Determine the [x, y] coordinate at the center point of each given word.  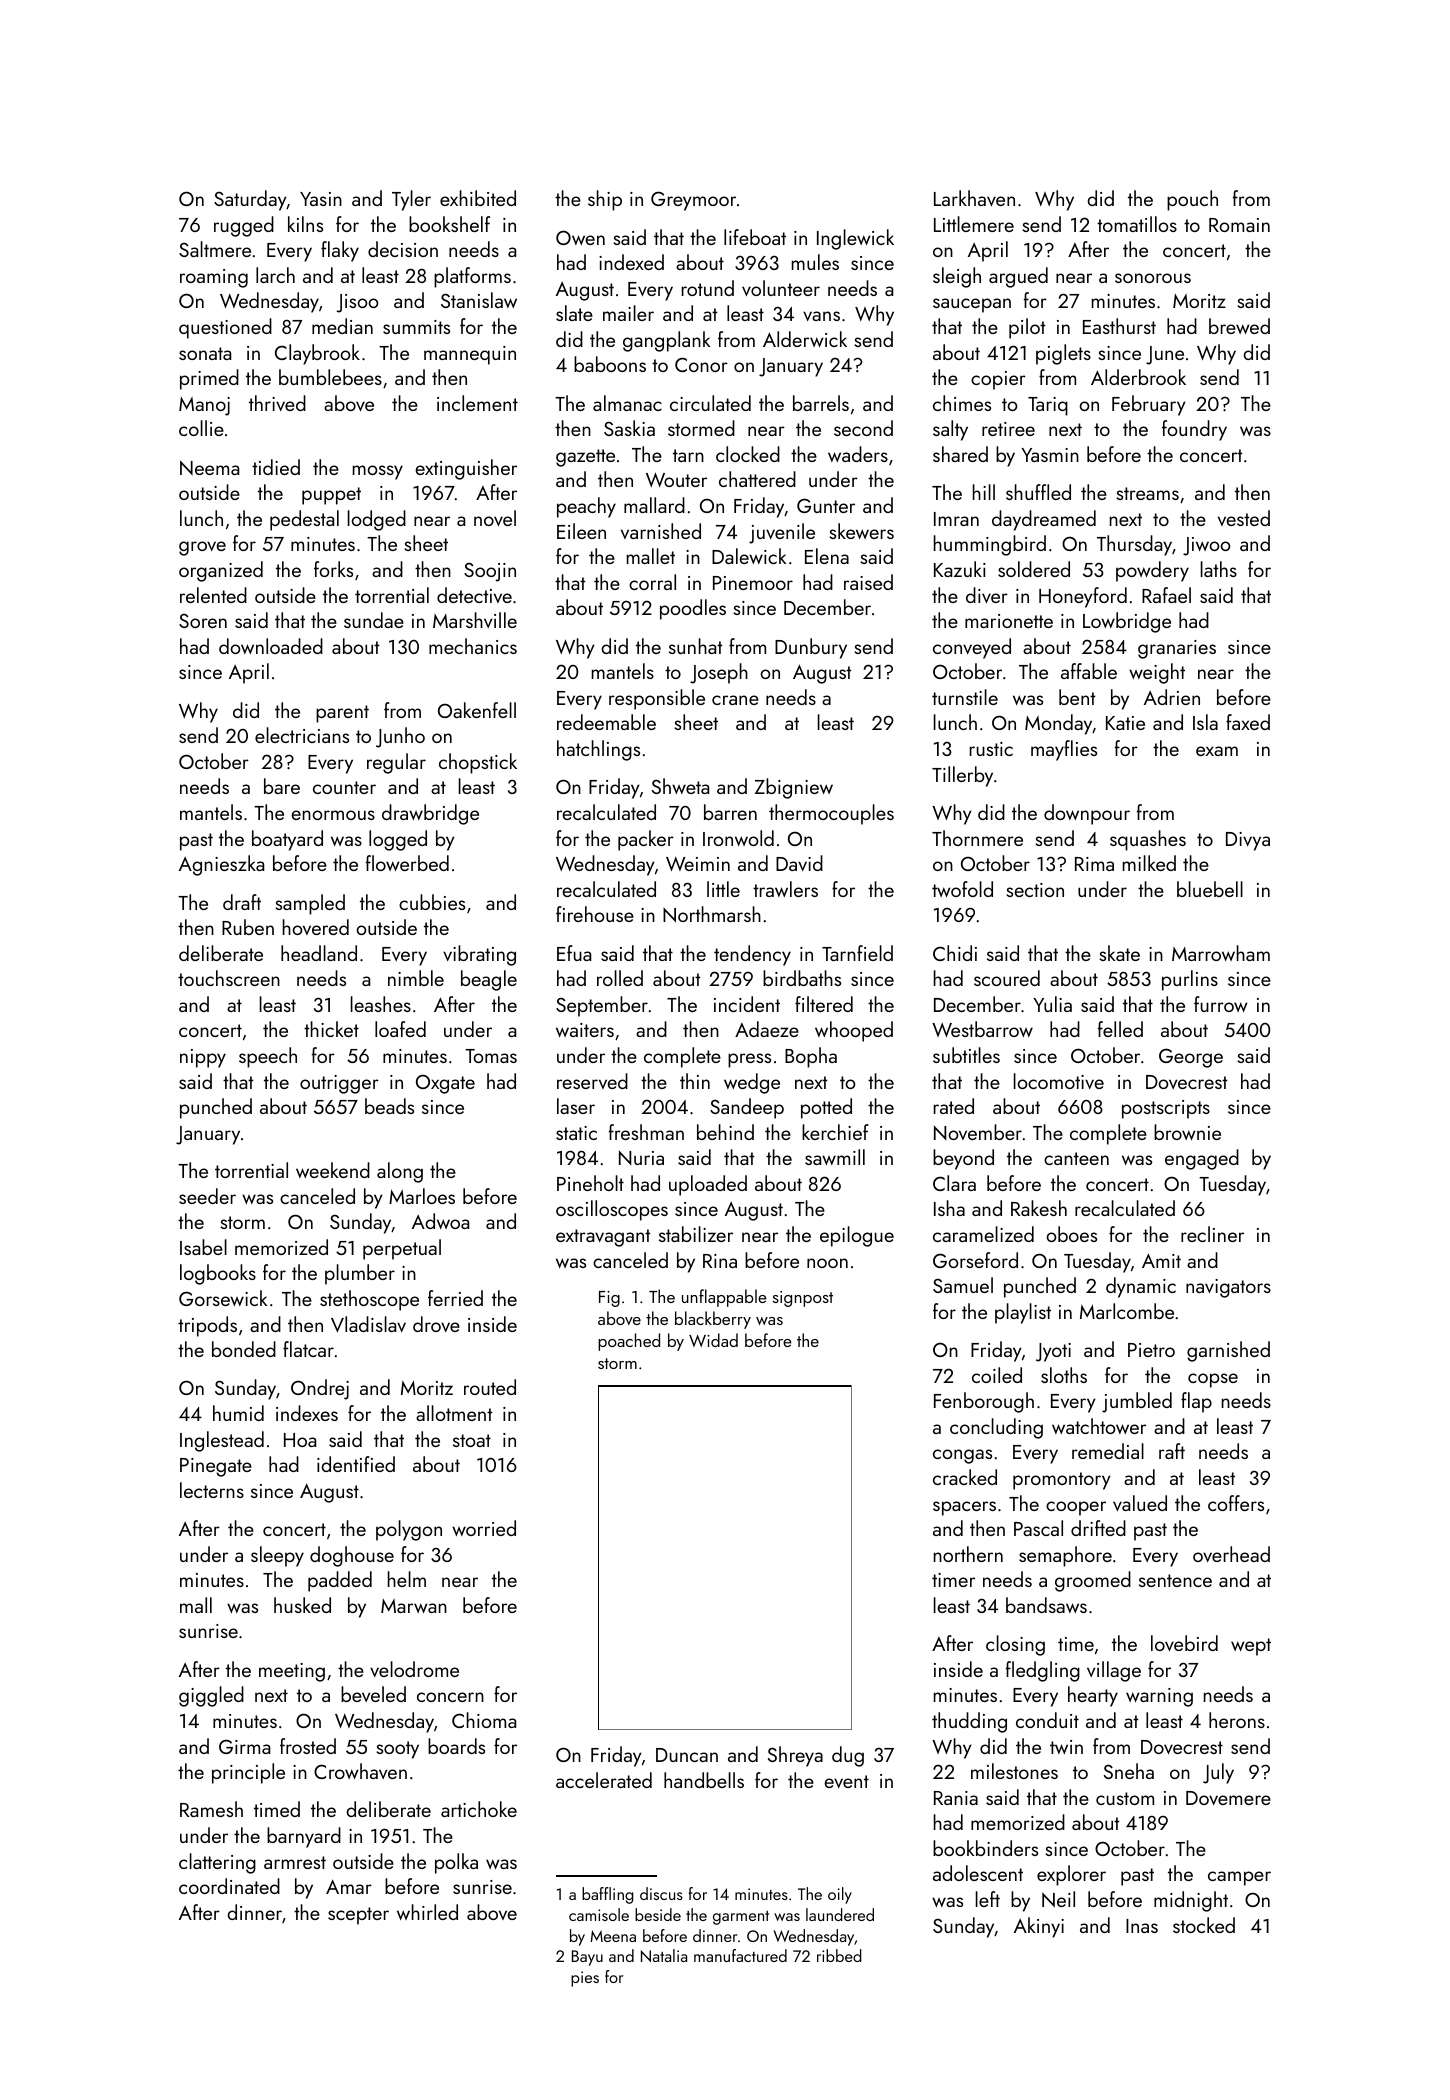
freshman [646, 1132]
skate [1119, 953]
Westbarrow [982, 1029]
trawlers [785, 889]
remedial [1108, 1451]
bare [282, 786]
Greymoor [693, 201]
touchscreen [229, 978]
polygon [409, 1530]
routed [490, 1387]
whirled [427, 1912]
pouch [1192, 200]
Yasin [321, 199]
